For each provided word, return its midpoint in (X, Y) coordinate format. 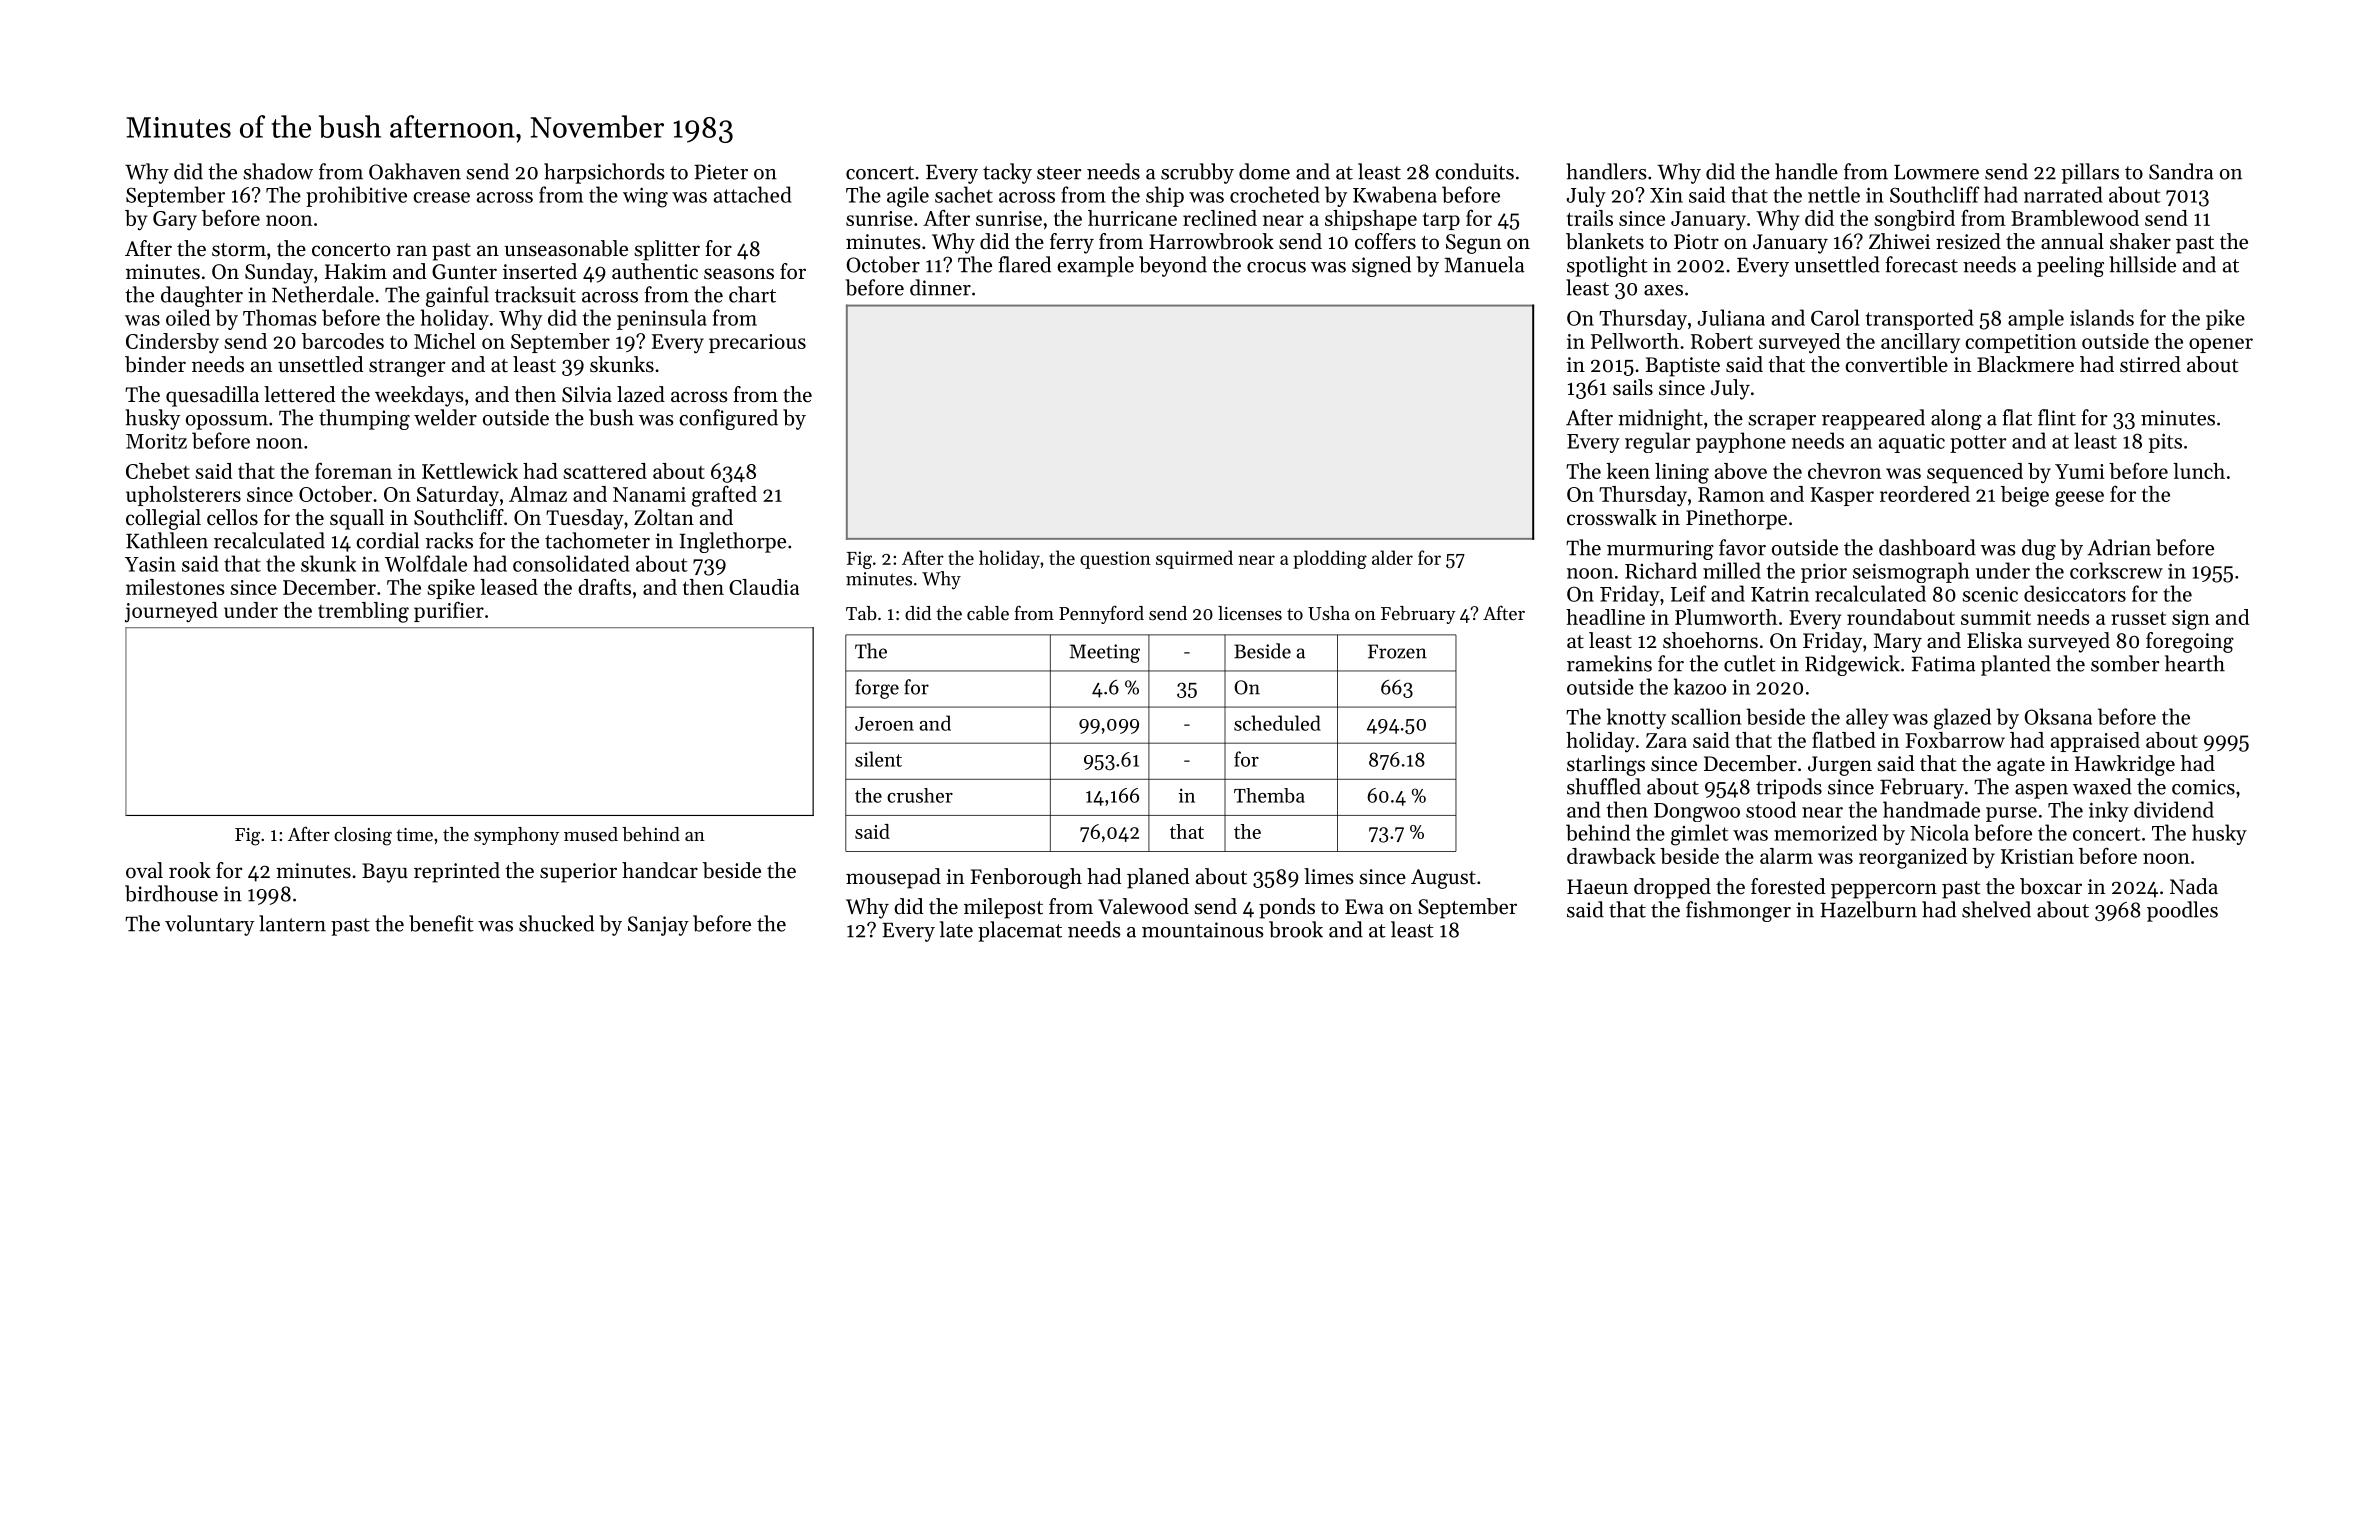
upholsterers (183, 496)
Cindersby (172, 343)
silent (878, 759)
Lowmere (1936, 172)
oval (144, 870)
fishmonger (1738, 911)
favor (1742, 547)
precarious (757, 343)
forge (877, 689)
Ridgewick (1852, 665)
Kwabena (1395, 194)
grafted (724, 496)
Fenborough (1026, 878)
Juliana (1731, 317)
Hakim (356, 271)
